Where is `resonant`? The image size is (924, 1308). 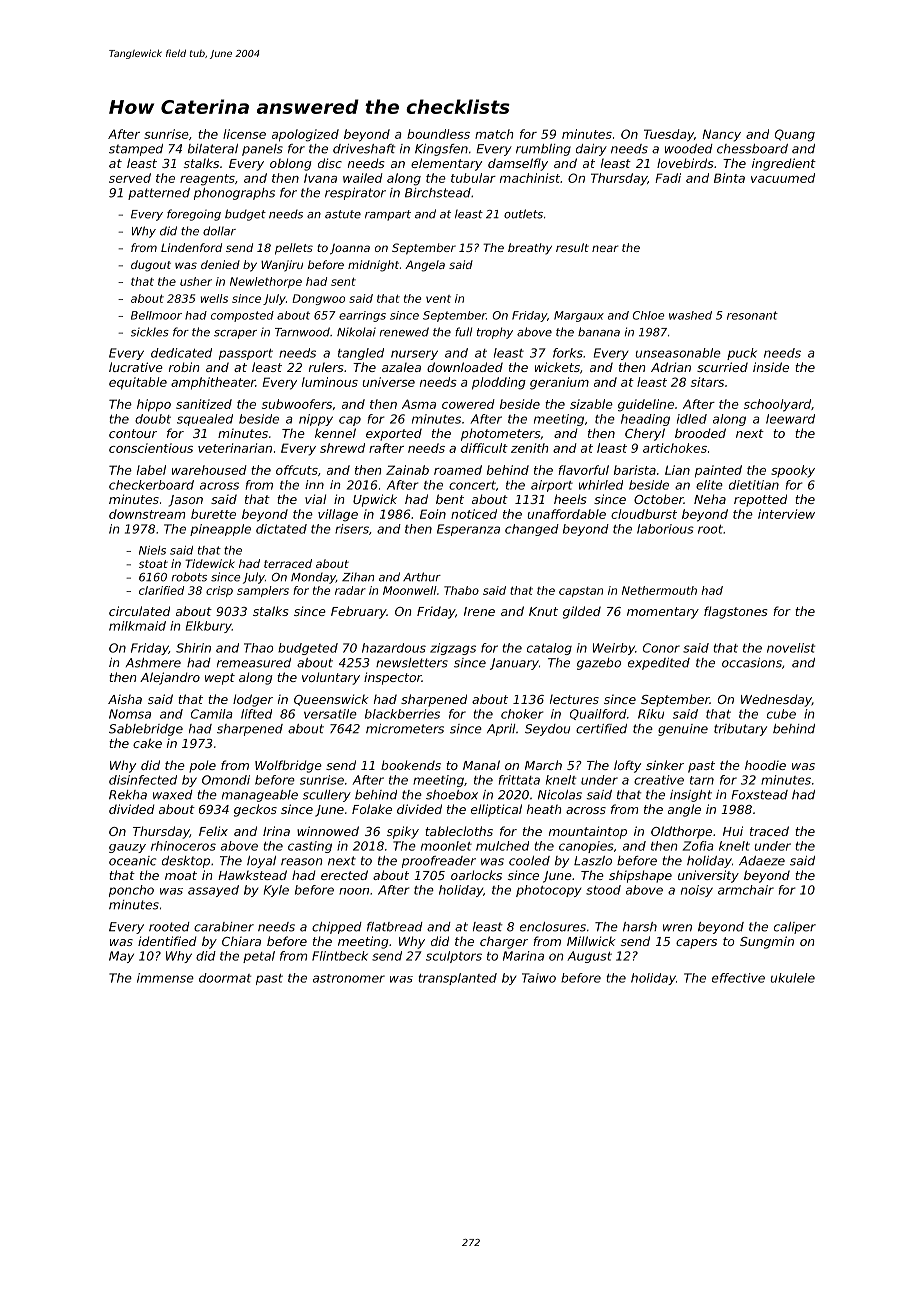 resonant is located at coordinates (752, 315).
